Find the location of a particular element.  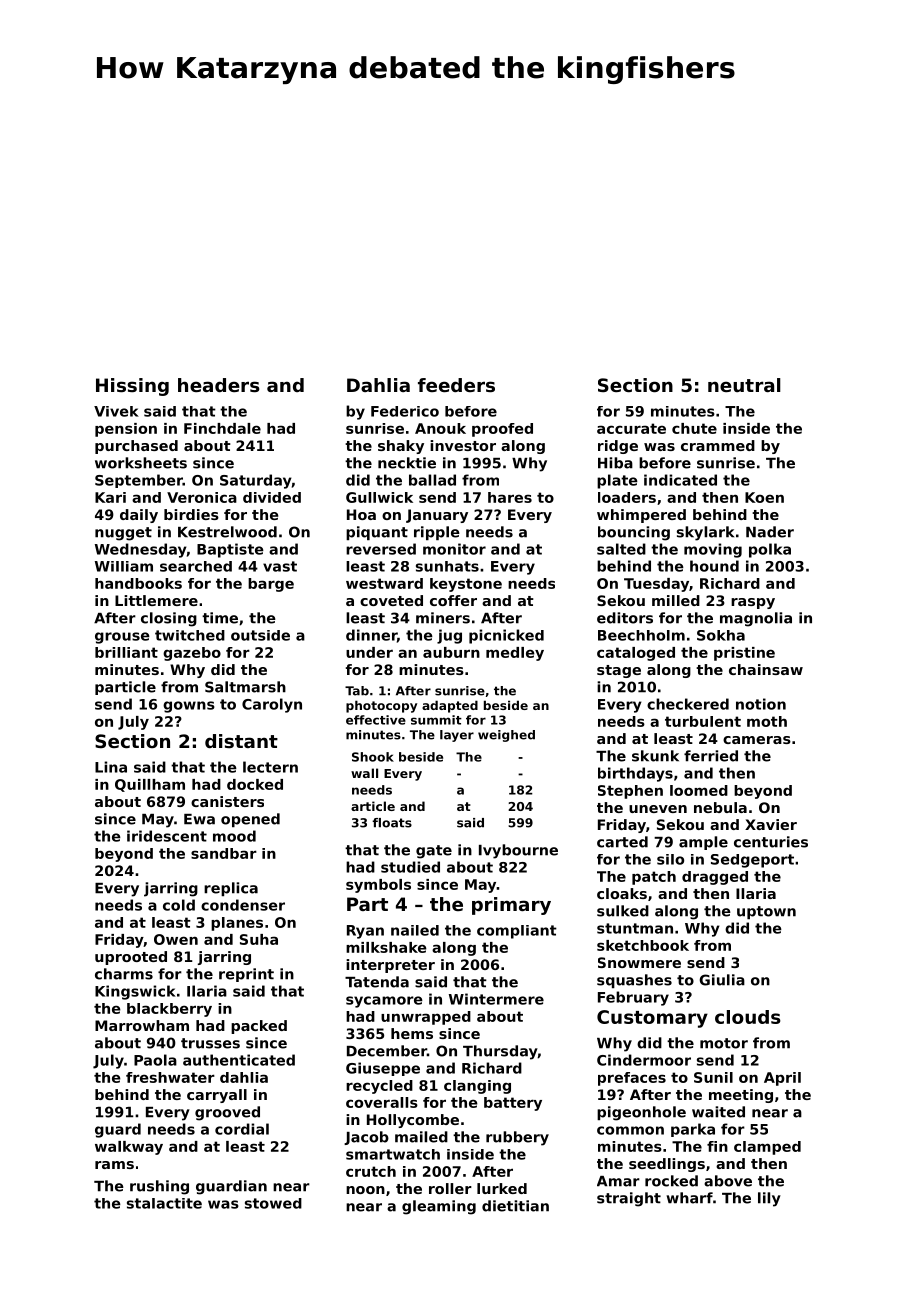

Hissing is located at coordinates (132, 387).
